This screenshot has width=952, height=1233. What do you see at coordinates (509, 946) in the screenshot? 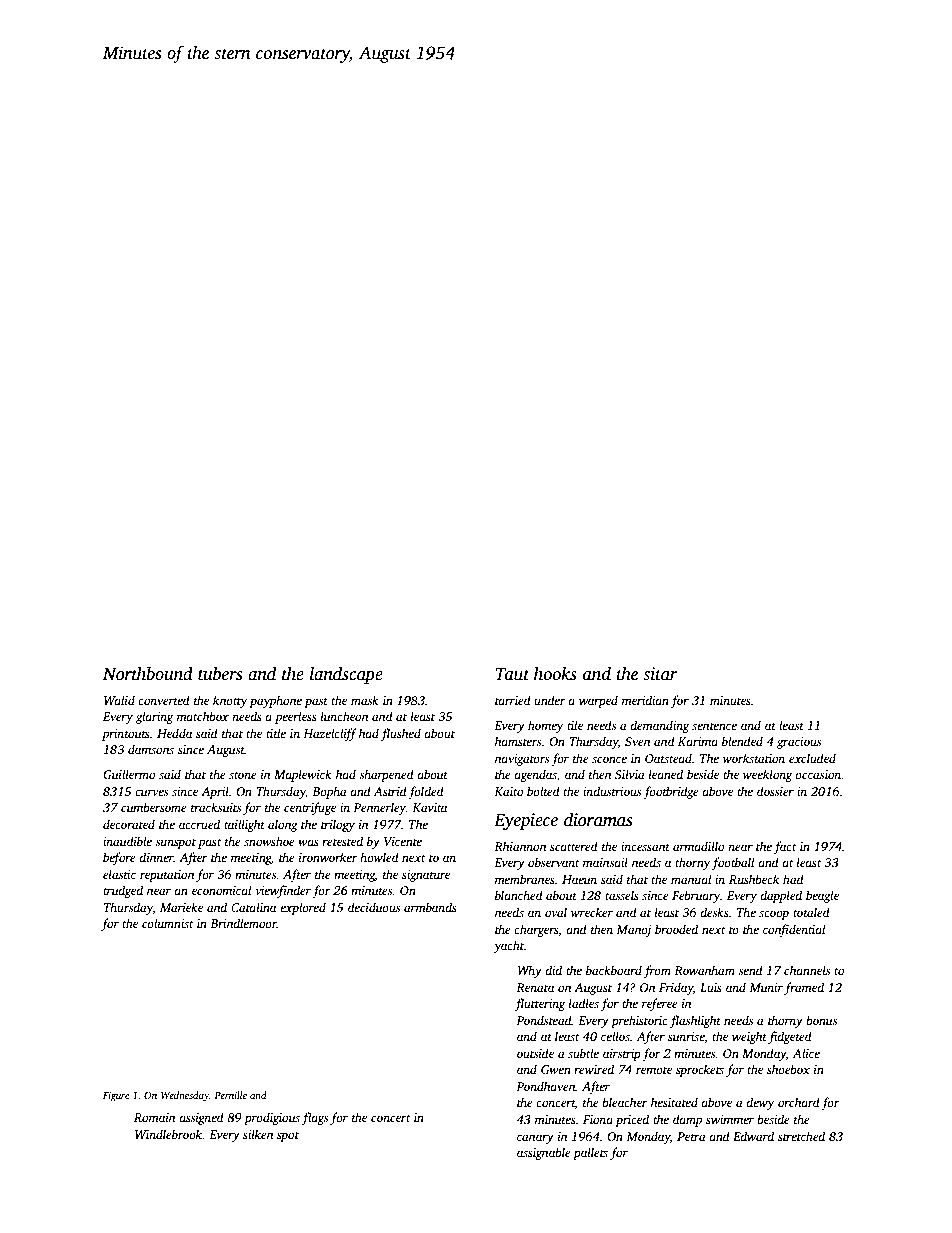
I see `yacht` at bounding box center [509, 946].
